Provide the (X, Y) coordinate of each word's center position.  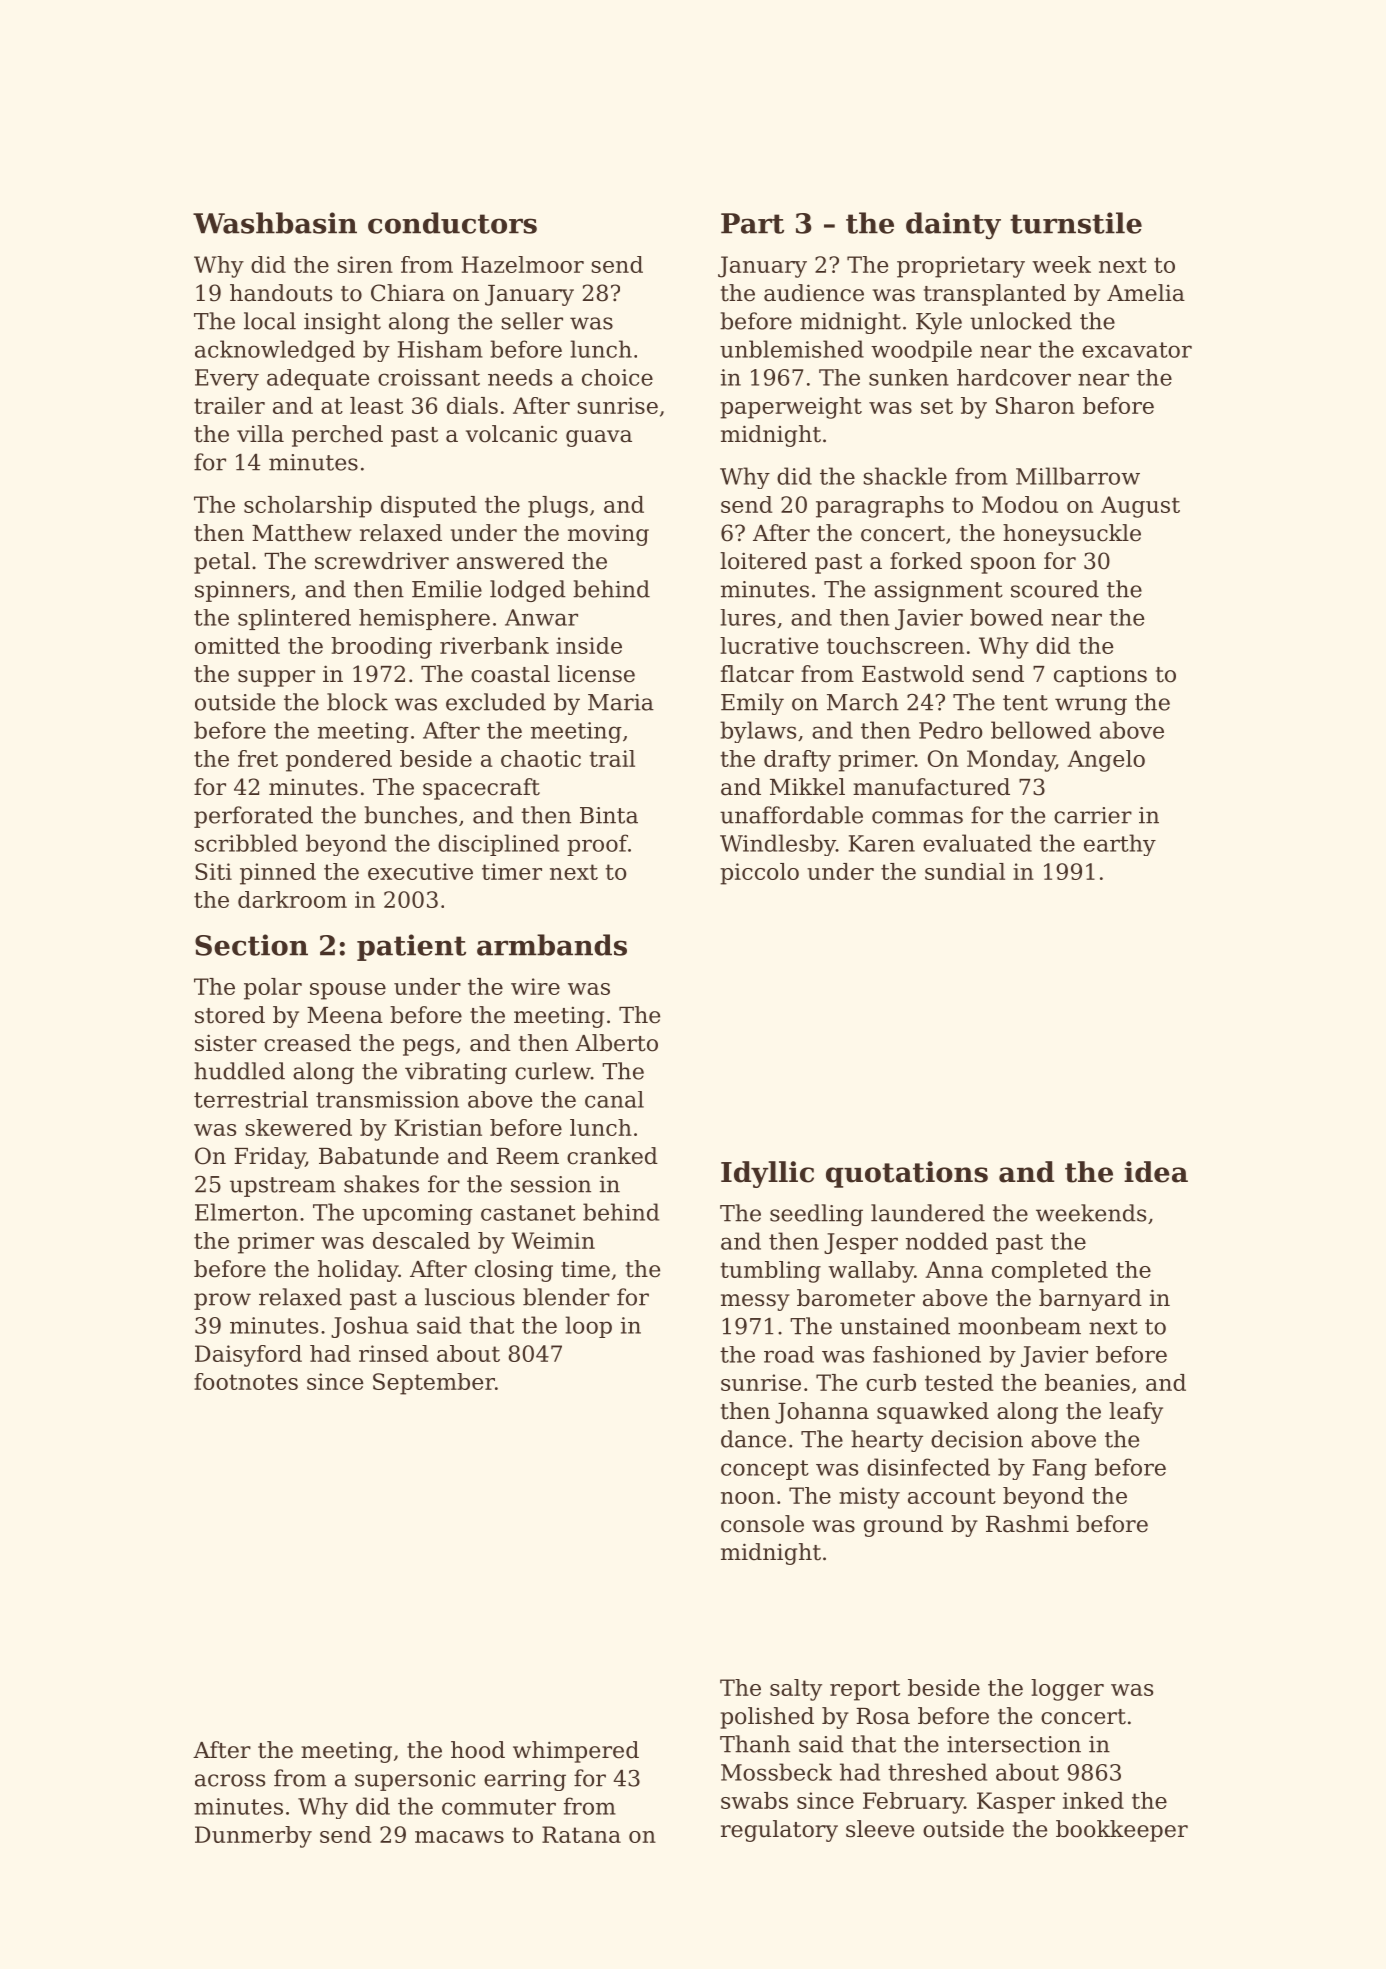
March (863, 702)
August (1140, 507)
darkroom (292, 899)
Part (752, 223)
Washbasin (275, 223)
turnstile (1076, 223)
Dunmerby (253, 1837)
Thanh (755, 1744)
